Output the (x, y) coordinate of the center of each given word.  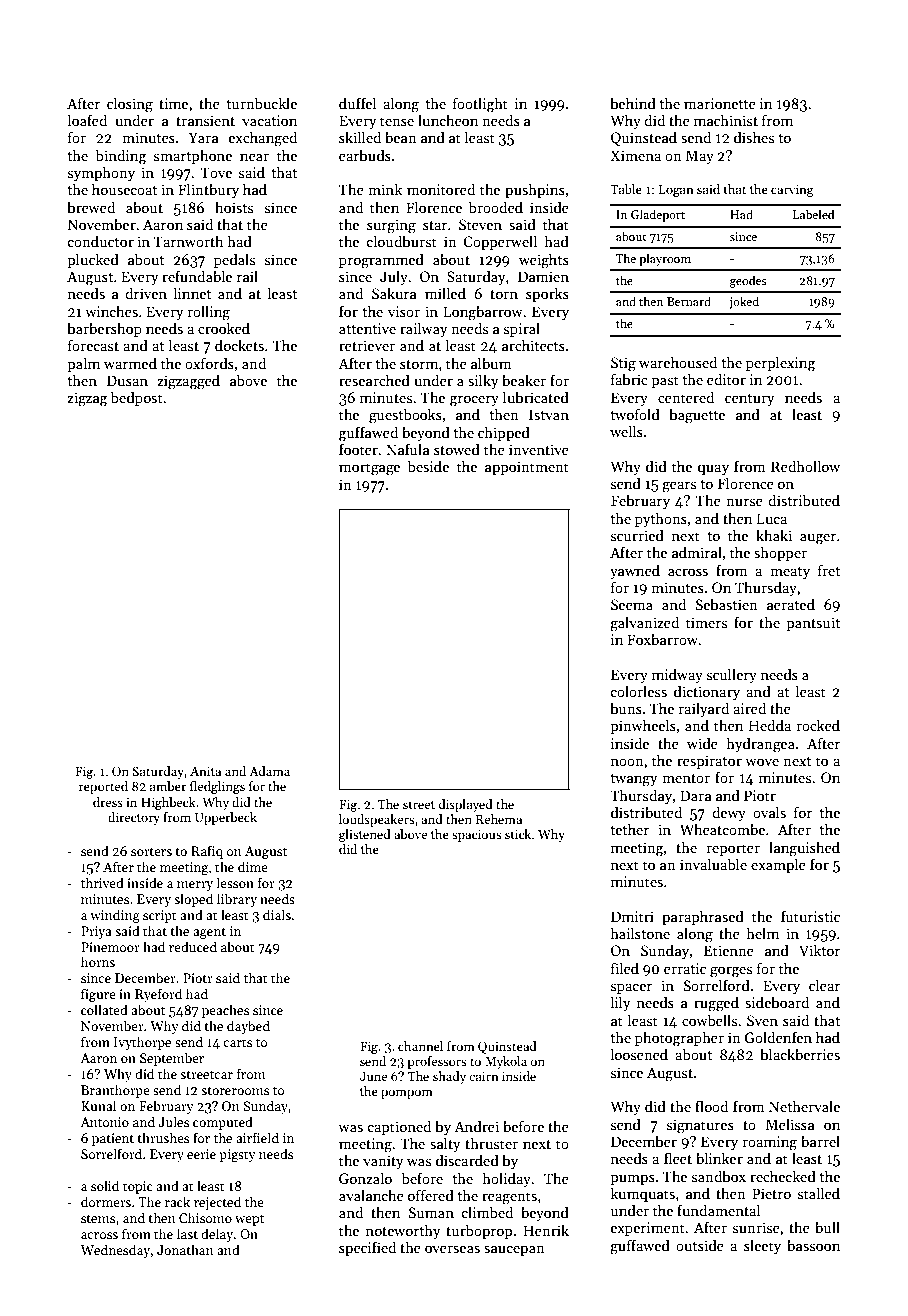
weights (544, 261)
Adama (269, 771)
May (700, 157)
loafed (87, 120)
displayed (466, 805)
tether (630, 829)
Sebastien (727, 604)
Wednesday (115, 1251)
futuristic (810, 916)
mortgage (369, 469)
